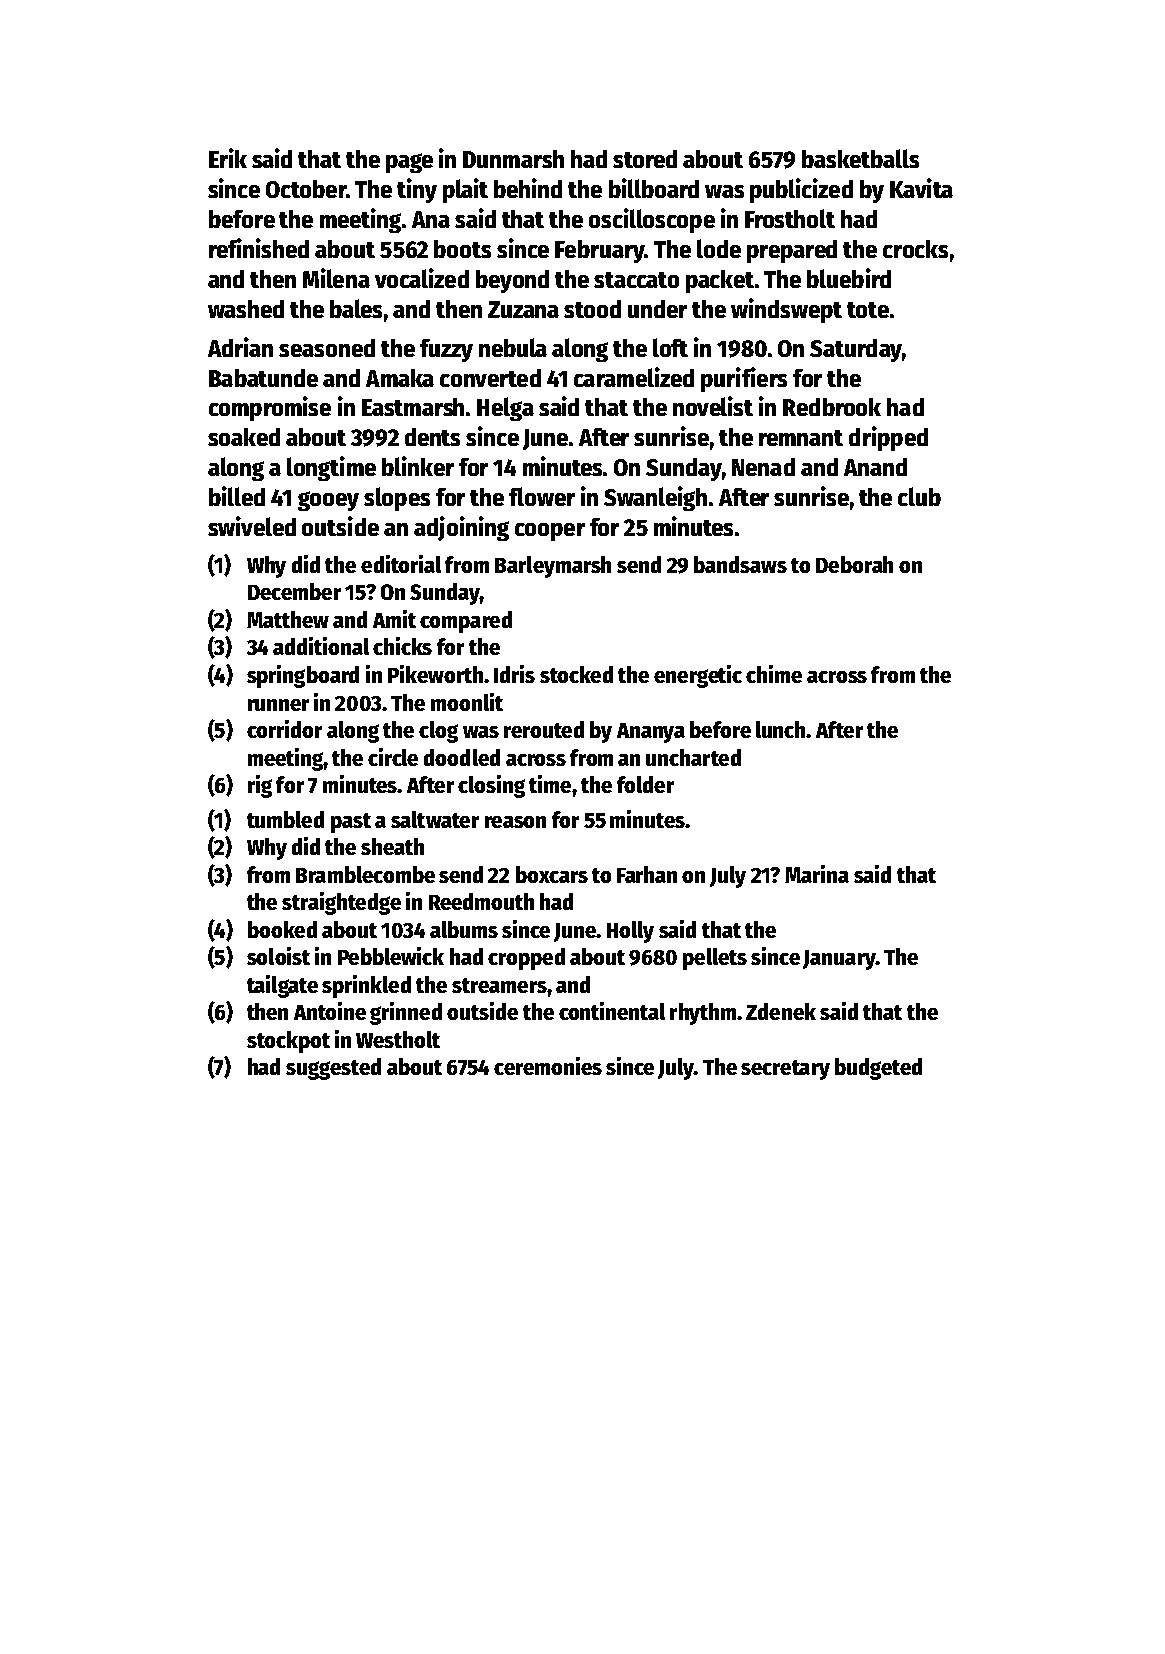 The width and height of the screenshot is (1165, 1654). I want to click on tumbled, so click(285, 819).
